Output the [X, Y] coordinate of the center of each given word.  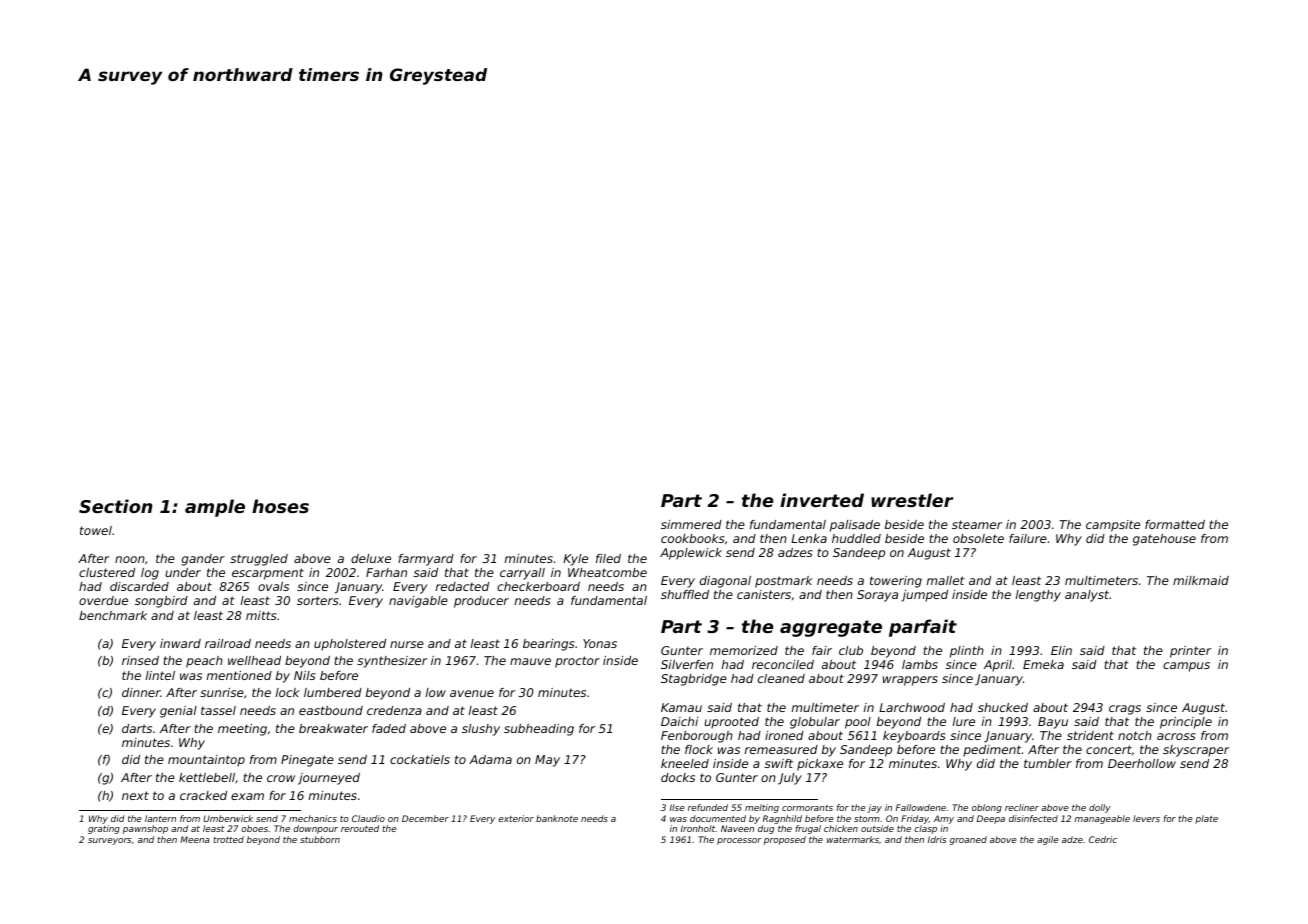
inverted [822, 500]
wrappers [910, 681]
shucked [1003, 707]
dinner [141, 692]
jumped [924, 596]
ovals [273, 586]
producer [481, 602]
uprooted [731, 723]
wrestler [912, 500]
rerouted [360, 828]
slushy [481, 730]
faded [389, 728]
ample [215, 508]
